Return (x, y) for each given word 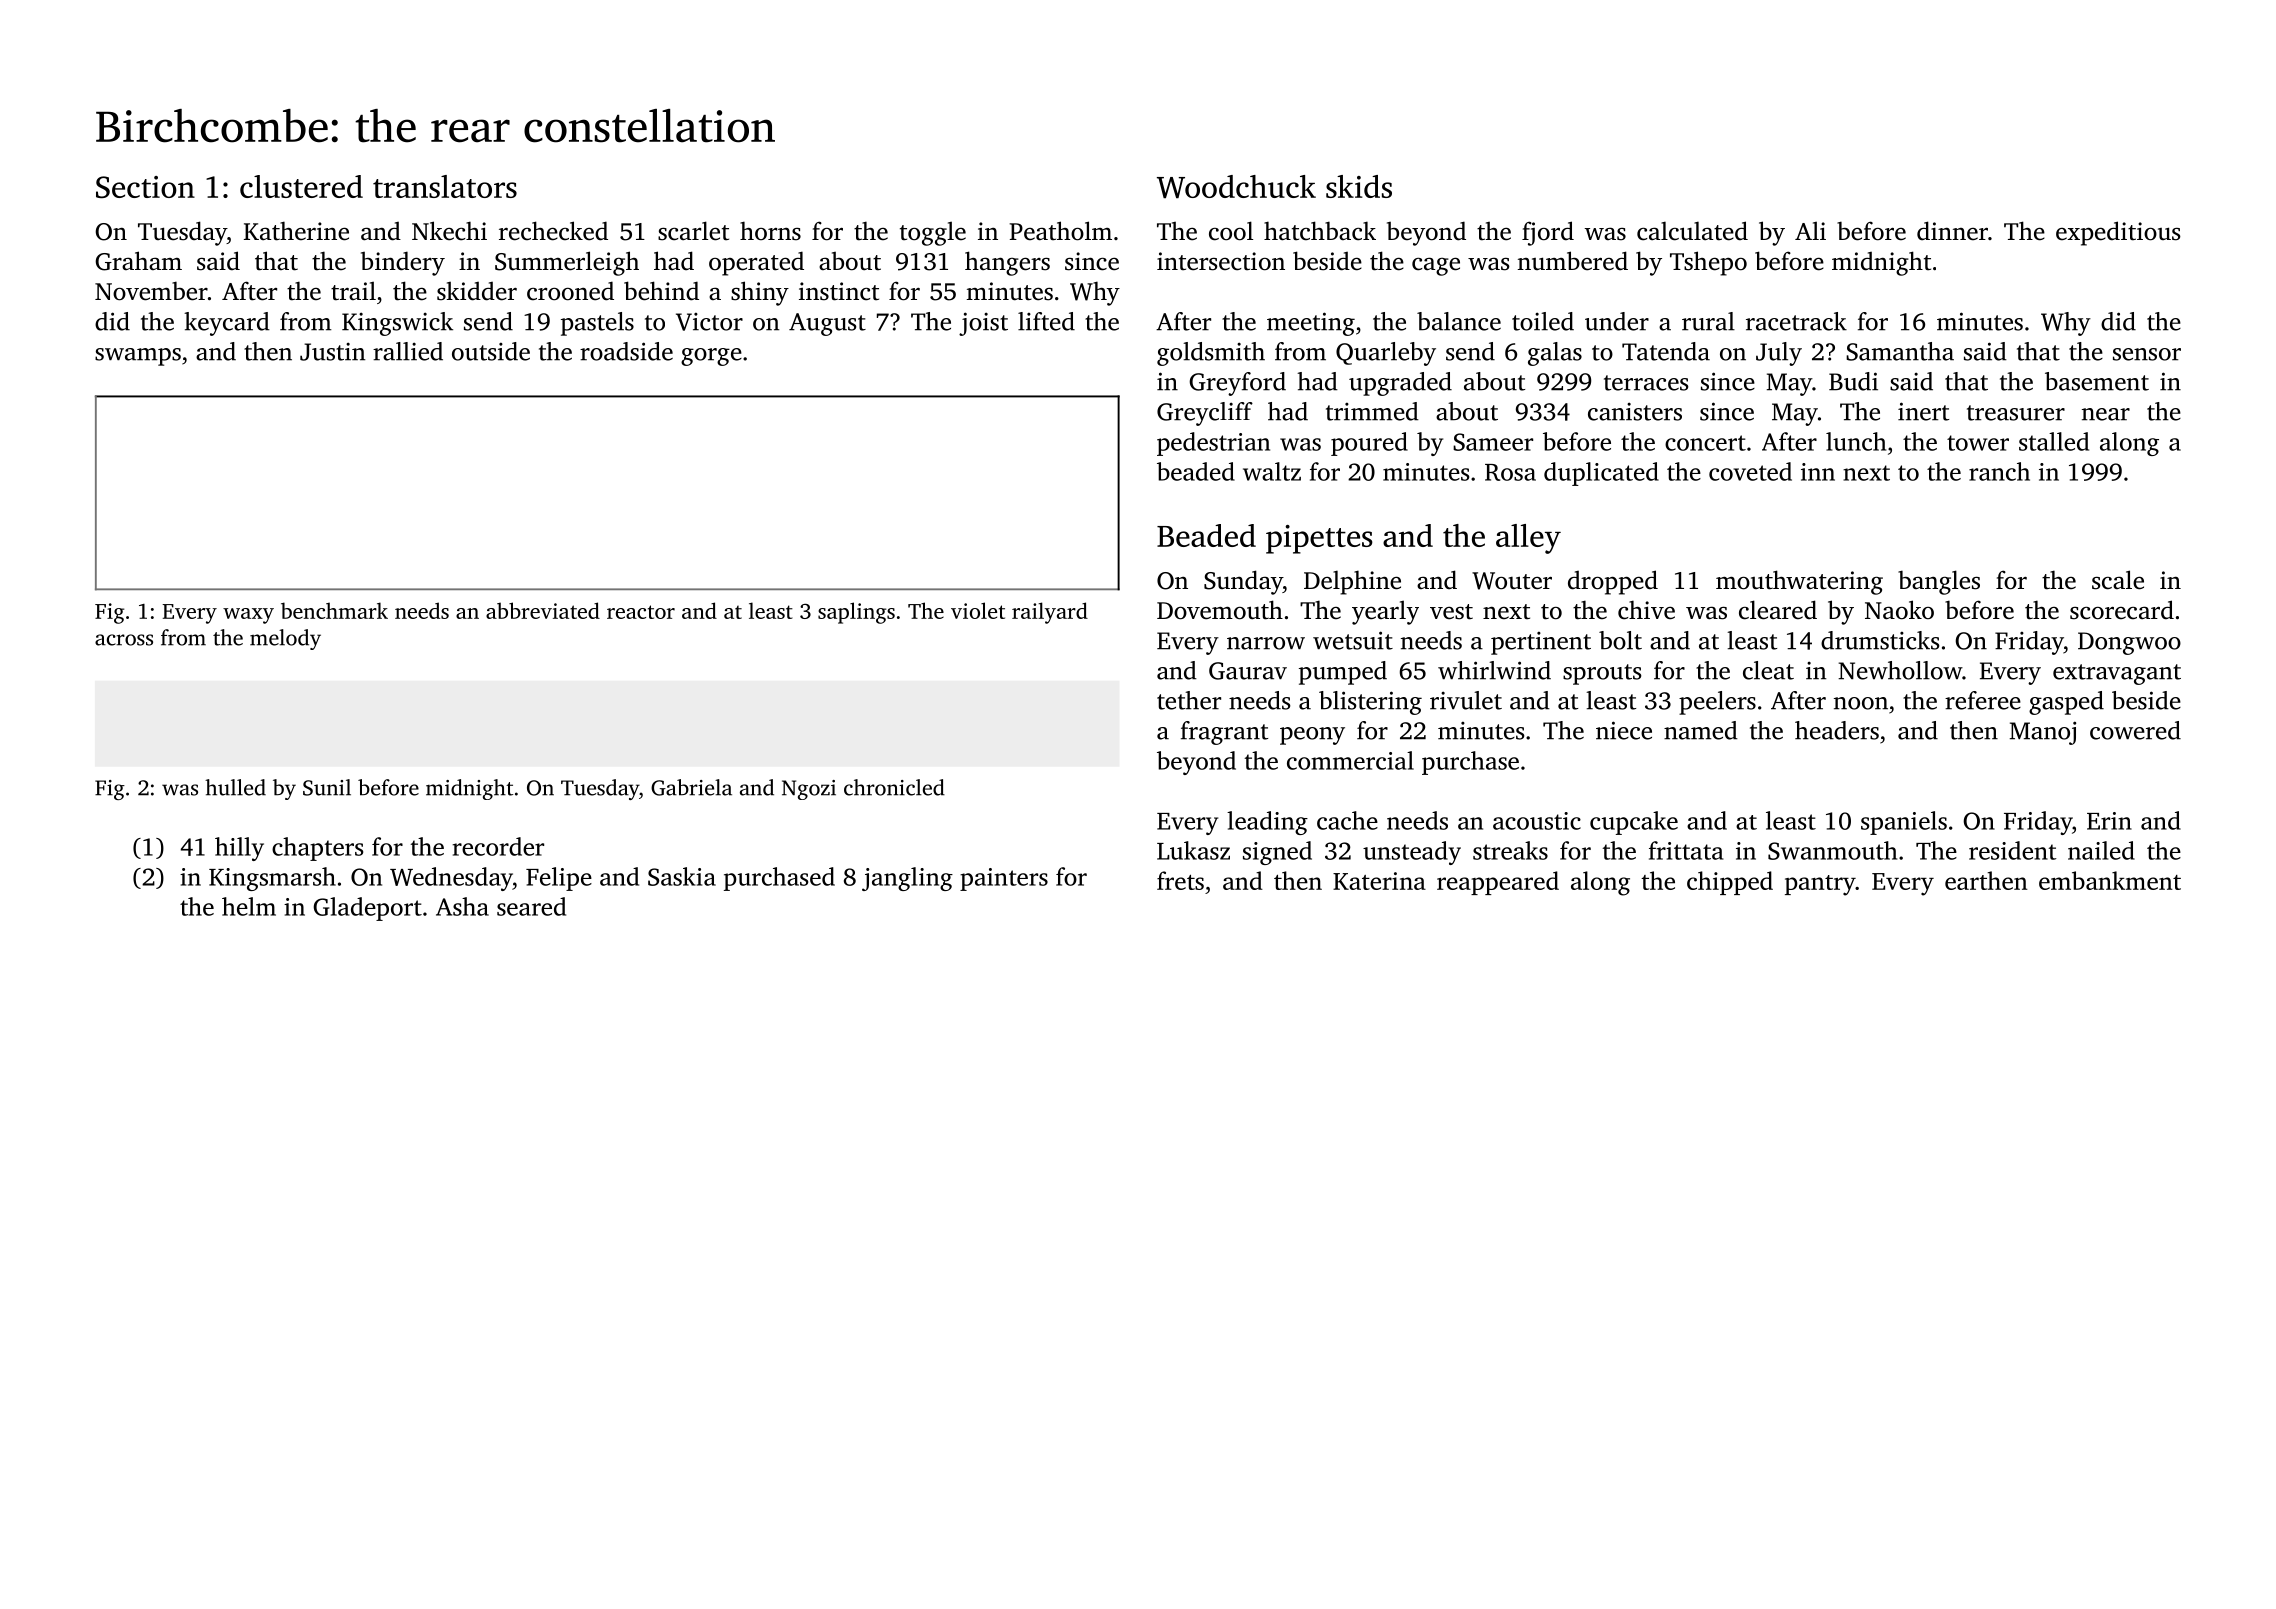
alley (1528, 539)
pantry (1820, 885)
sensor (2147, 354)
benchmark (334, 610)
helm (249, 906)
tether (1189, 700)
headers (1837, 730)
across (124, 640)
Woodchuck (1236, 187)
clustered (301, 186)
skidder (477, 291)
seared (531, 906)
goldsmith (1211, 354)
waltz (1272, 471)
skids (1359, 186)
